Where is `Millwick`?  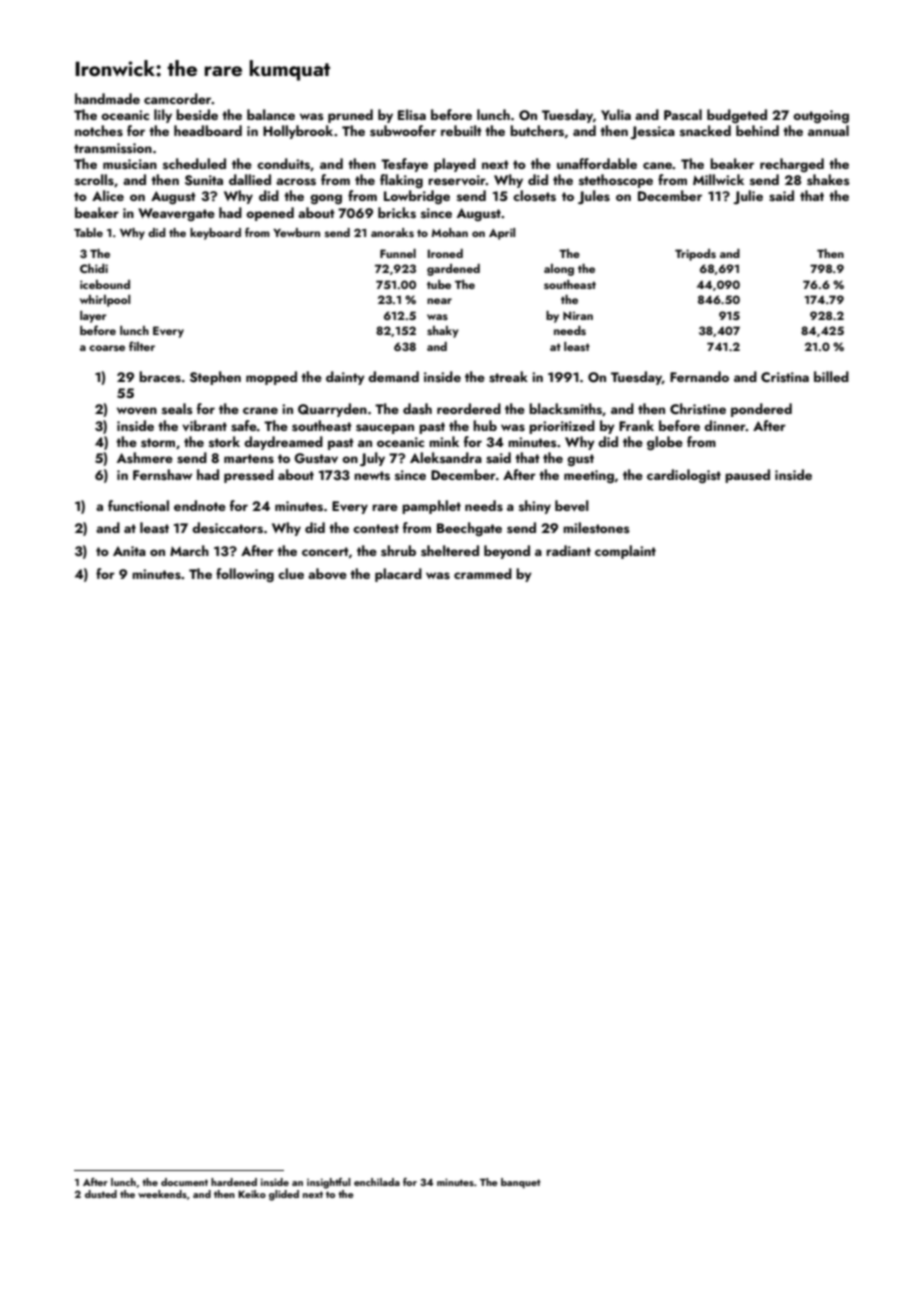
Millwick is located at coordinates (718, 179).
